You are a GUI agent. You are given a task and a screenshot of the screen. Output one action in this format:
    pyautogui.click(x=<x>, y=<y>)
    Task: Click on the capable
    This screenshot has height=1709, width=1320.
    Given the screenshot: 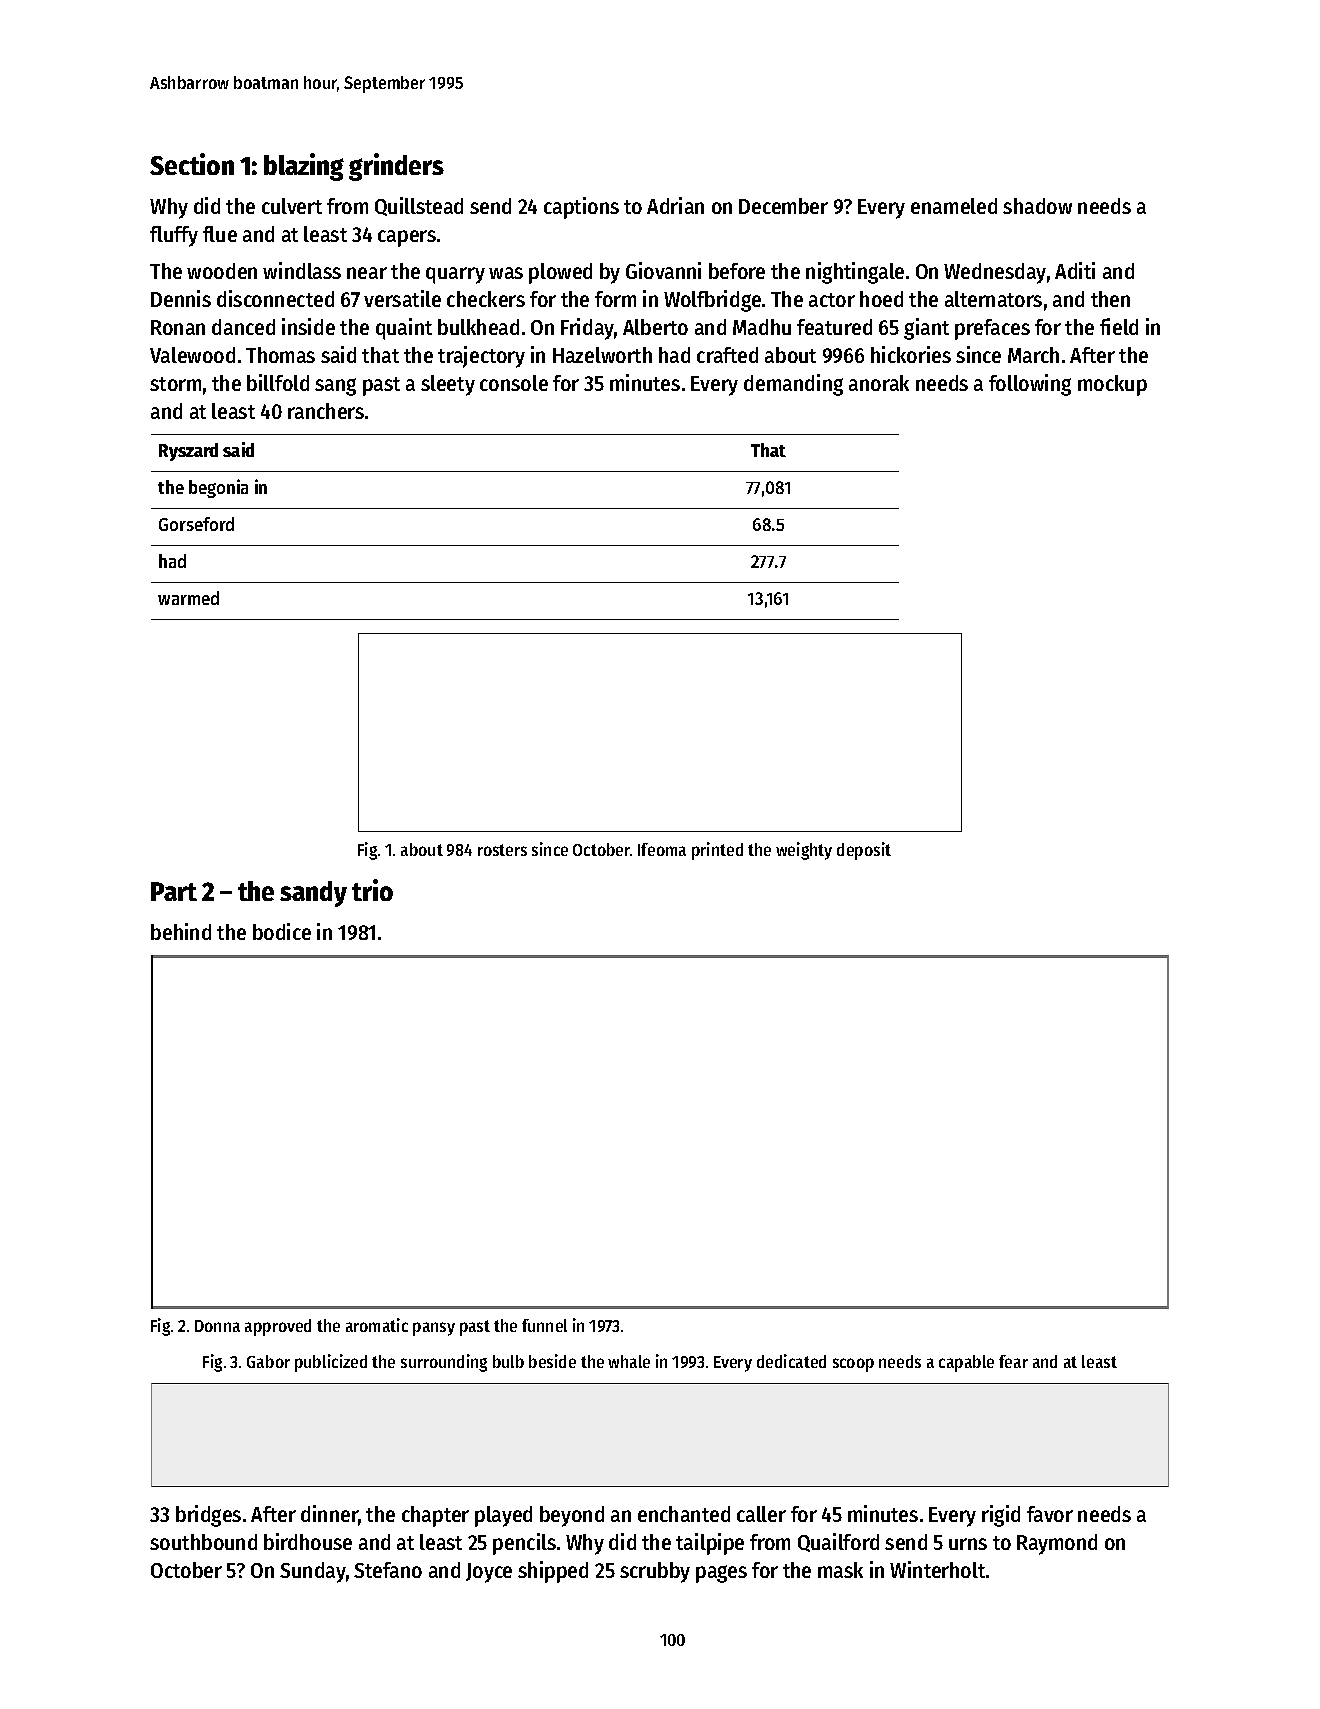 What is the action you would take?
    pyautogui.click(x=966, y=1363)
